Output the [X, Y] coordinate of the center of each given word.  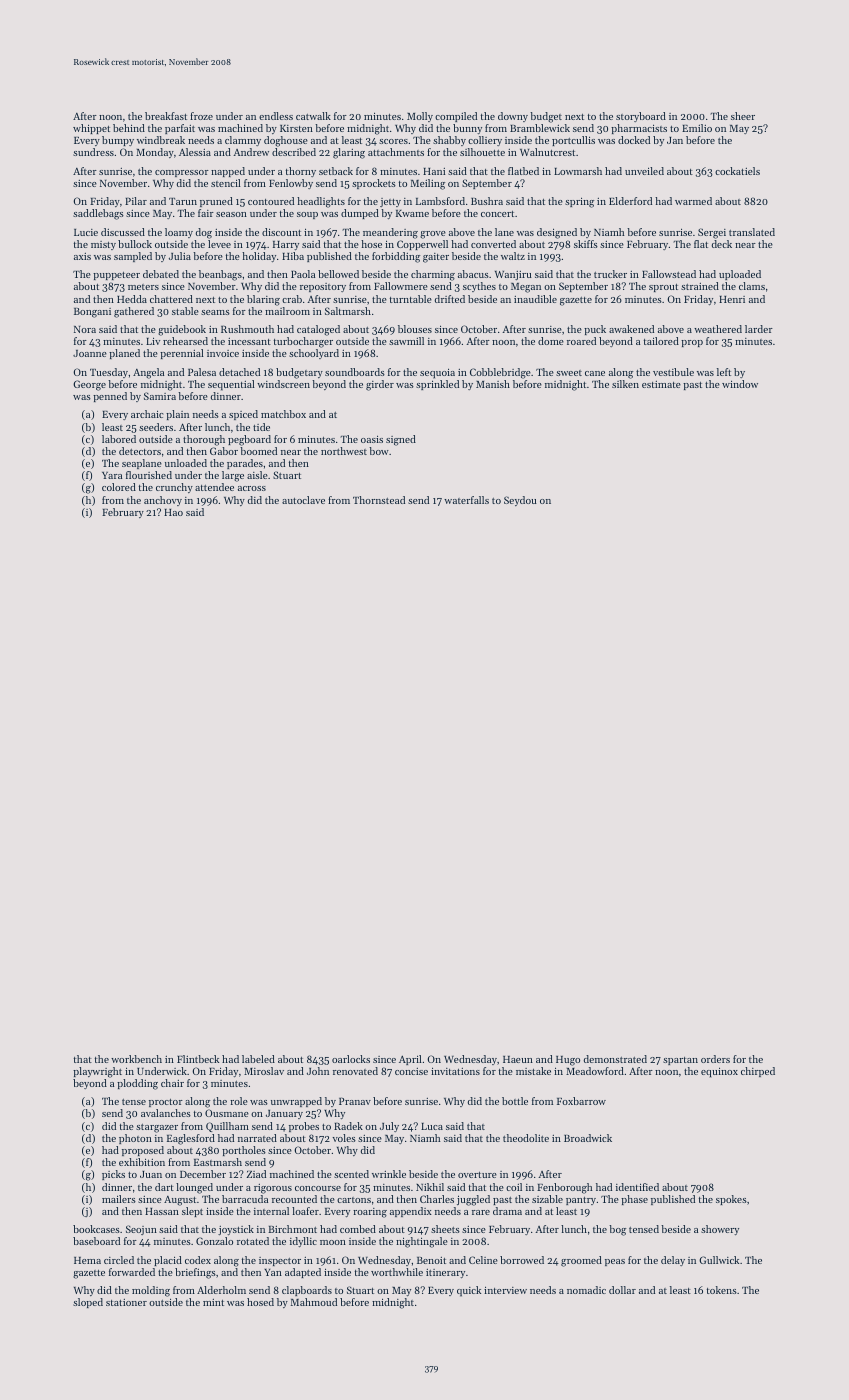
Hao [173, 512]
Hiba [293, 256]
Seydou [520, 501]
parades [245, 464]
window [740, 384]
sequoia [437, 374]
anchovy [163, 501]
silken [625, 384]
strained [700, 286]
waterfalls [466, 500]
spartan [680, 1061]
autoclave [303, 500]
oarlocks [351, 1059]
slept [192, 1212]
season [231, 214]
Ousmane [227, 1113]
